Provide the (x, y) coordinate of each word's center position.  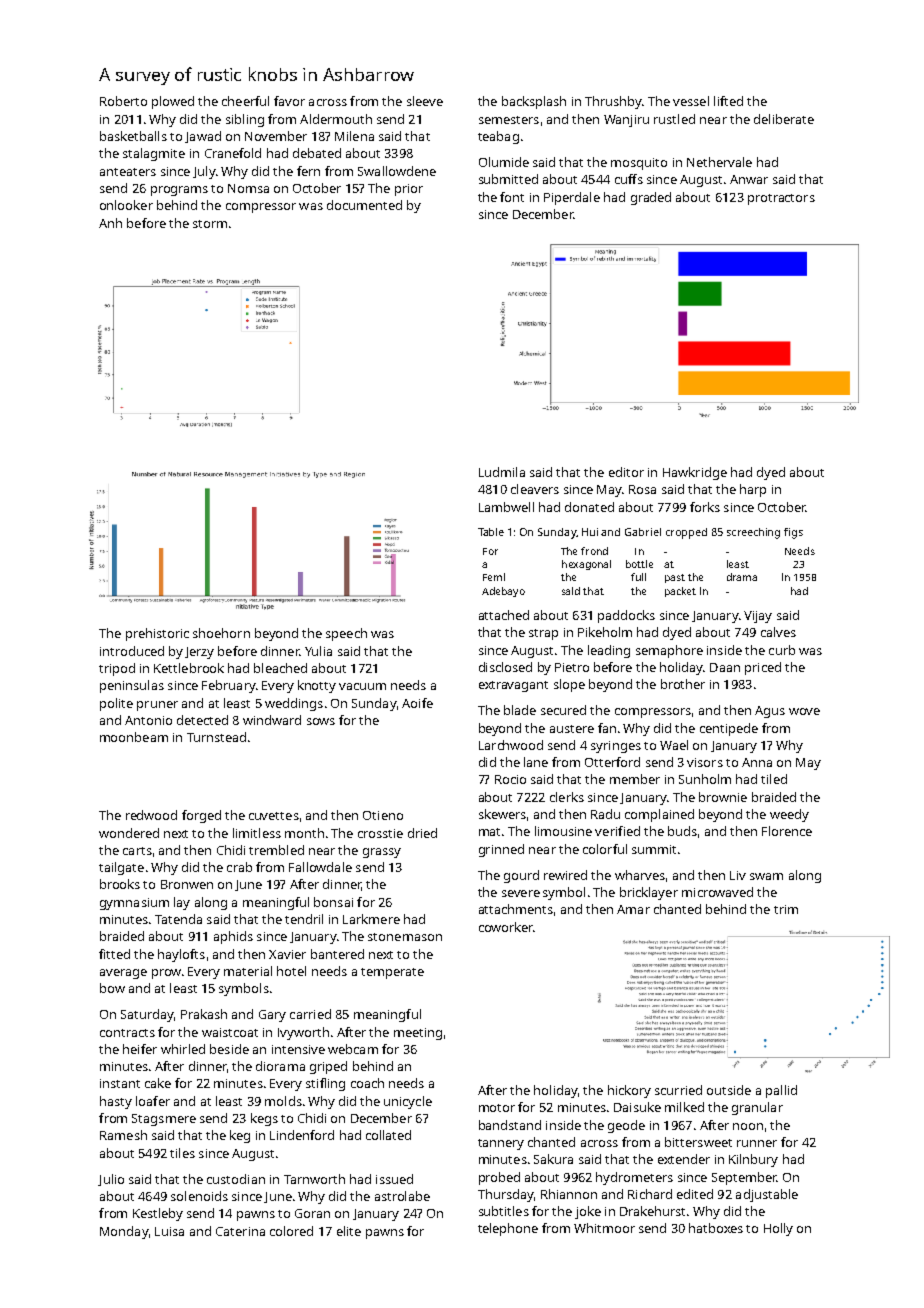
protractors (781, 199)
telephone (508, 1229)
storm (210, 224)
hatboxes (716, 1228)
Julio (111, 1180)
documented (364, 205)
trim (786, 909)
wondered (129, 833)
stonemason (405, 937)
